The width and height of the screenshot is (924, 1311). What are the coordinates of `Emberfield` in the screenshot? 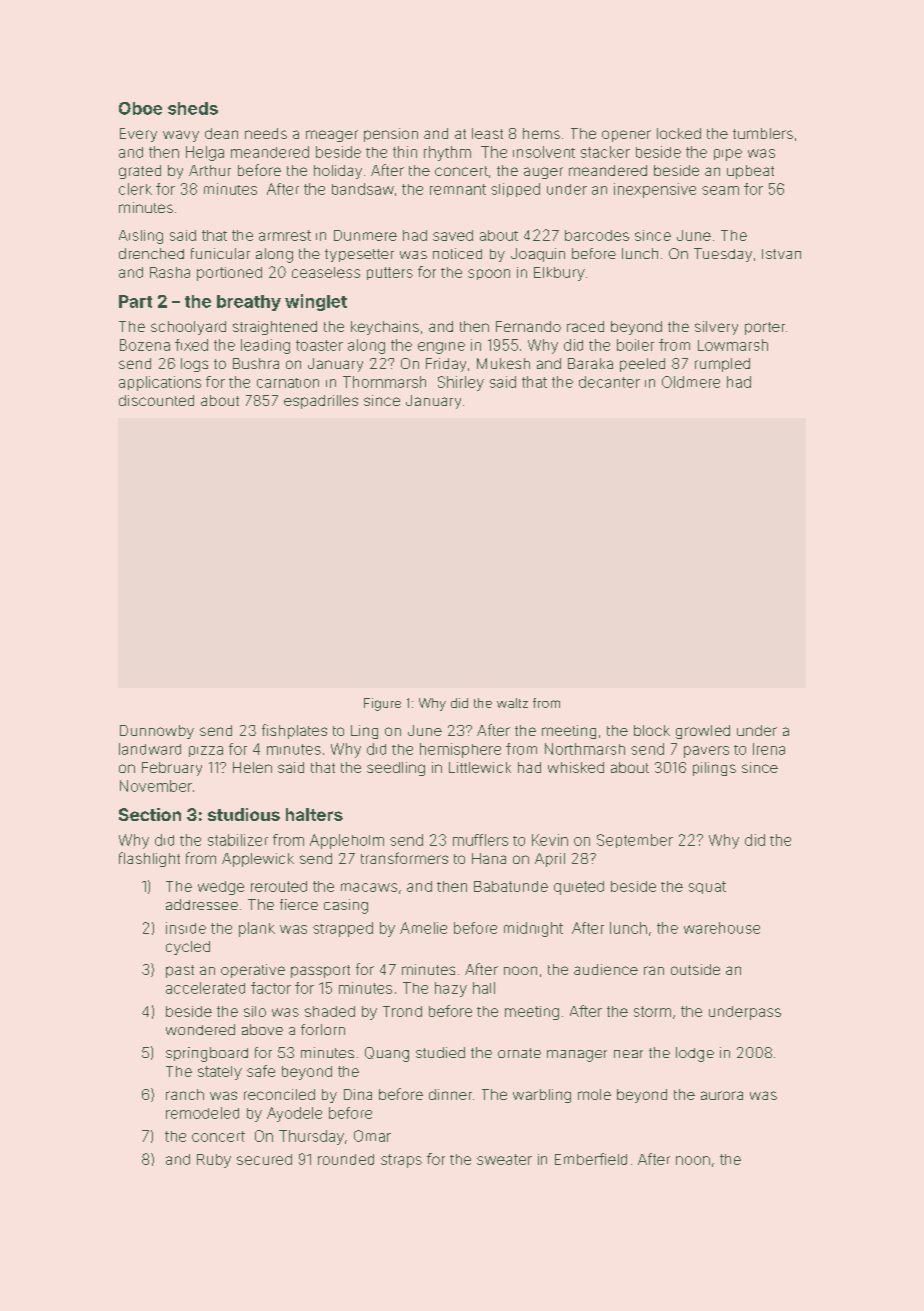 It's located at (591, 1159).
